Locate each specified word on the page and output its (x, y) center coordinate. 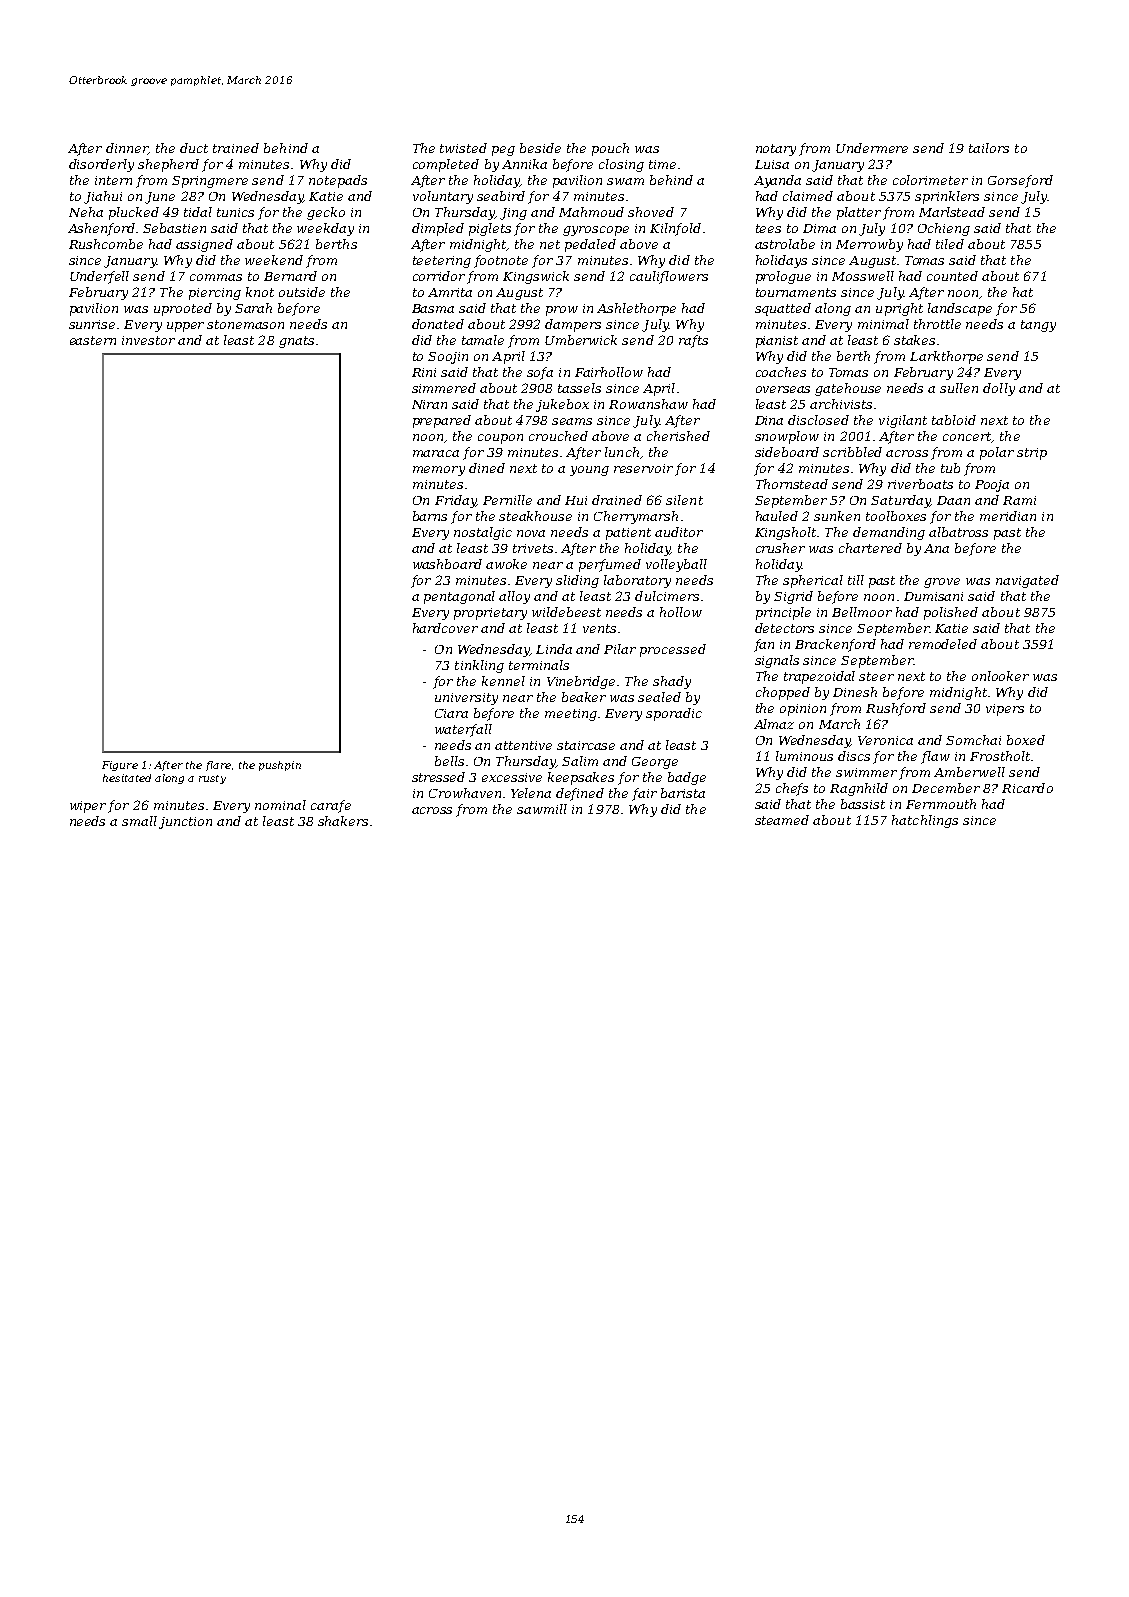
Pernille (507, 500)
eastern (93, 340)
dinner (127, 149)
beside (540, 148)
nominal (280, 805)
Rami (1019, 500)
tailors (989, 148)
